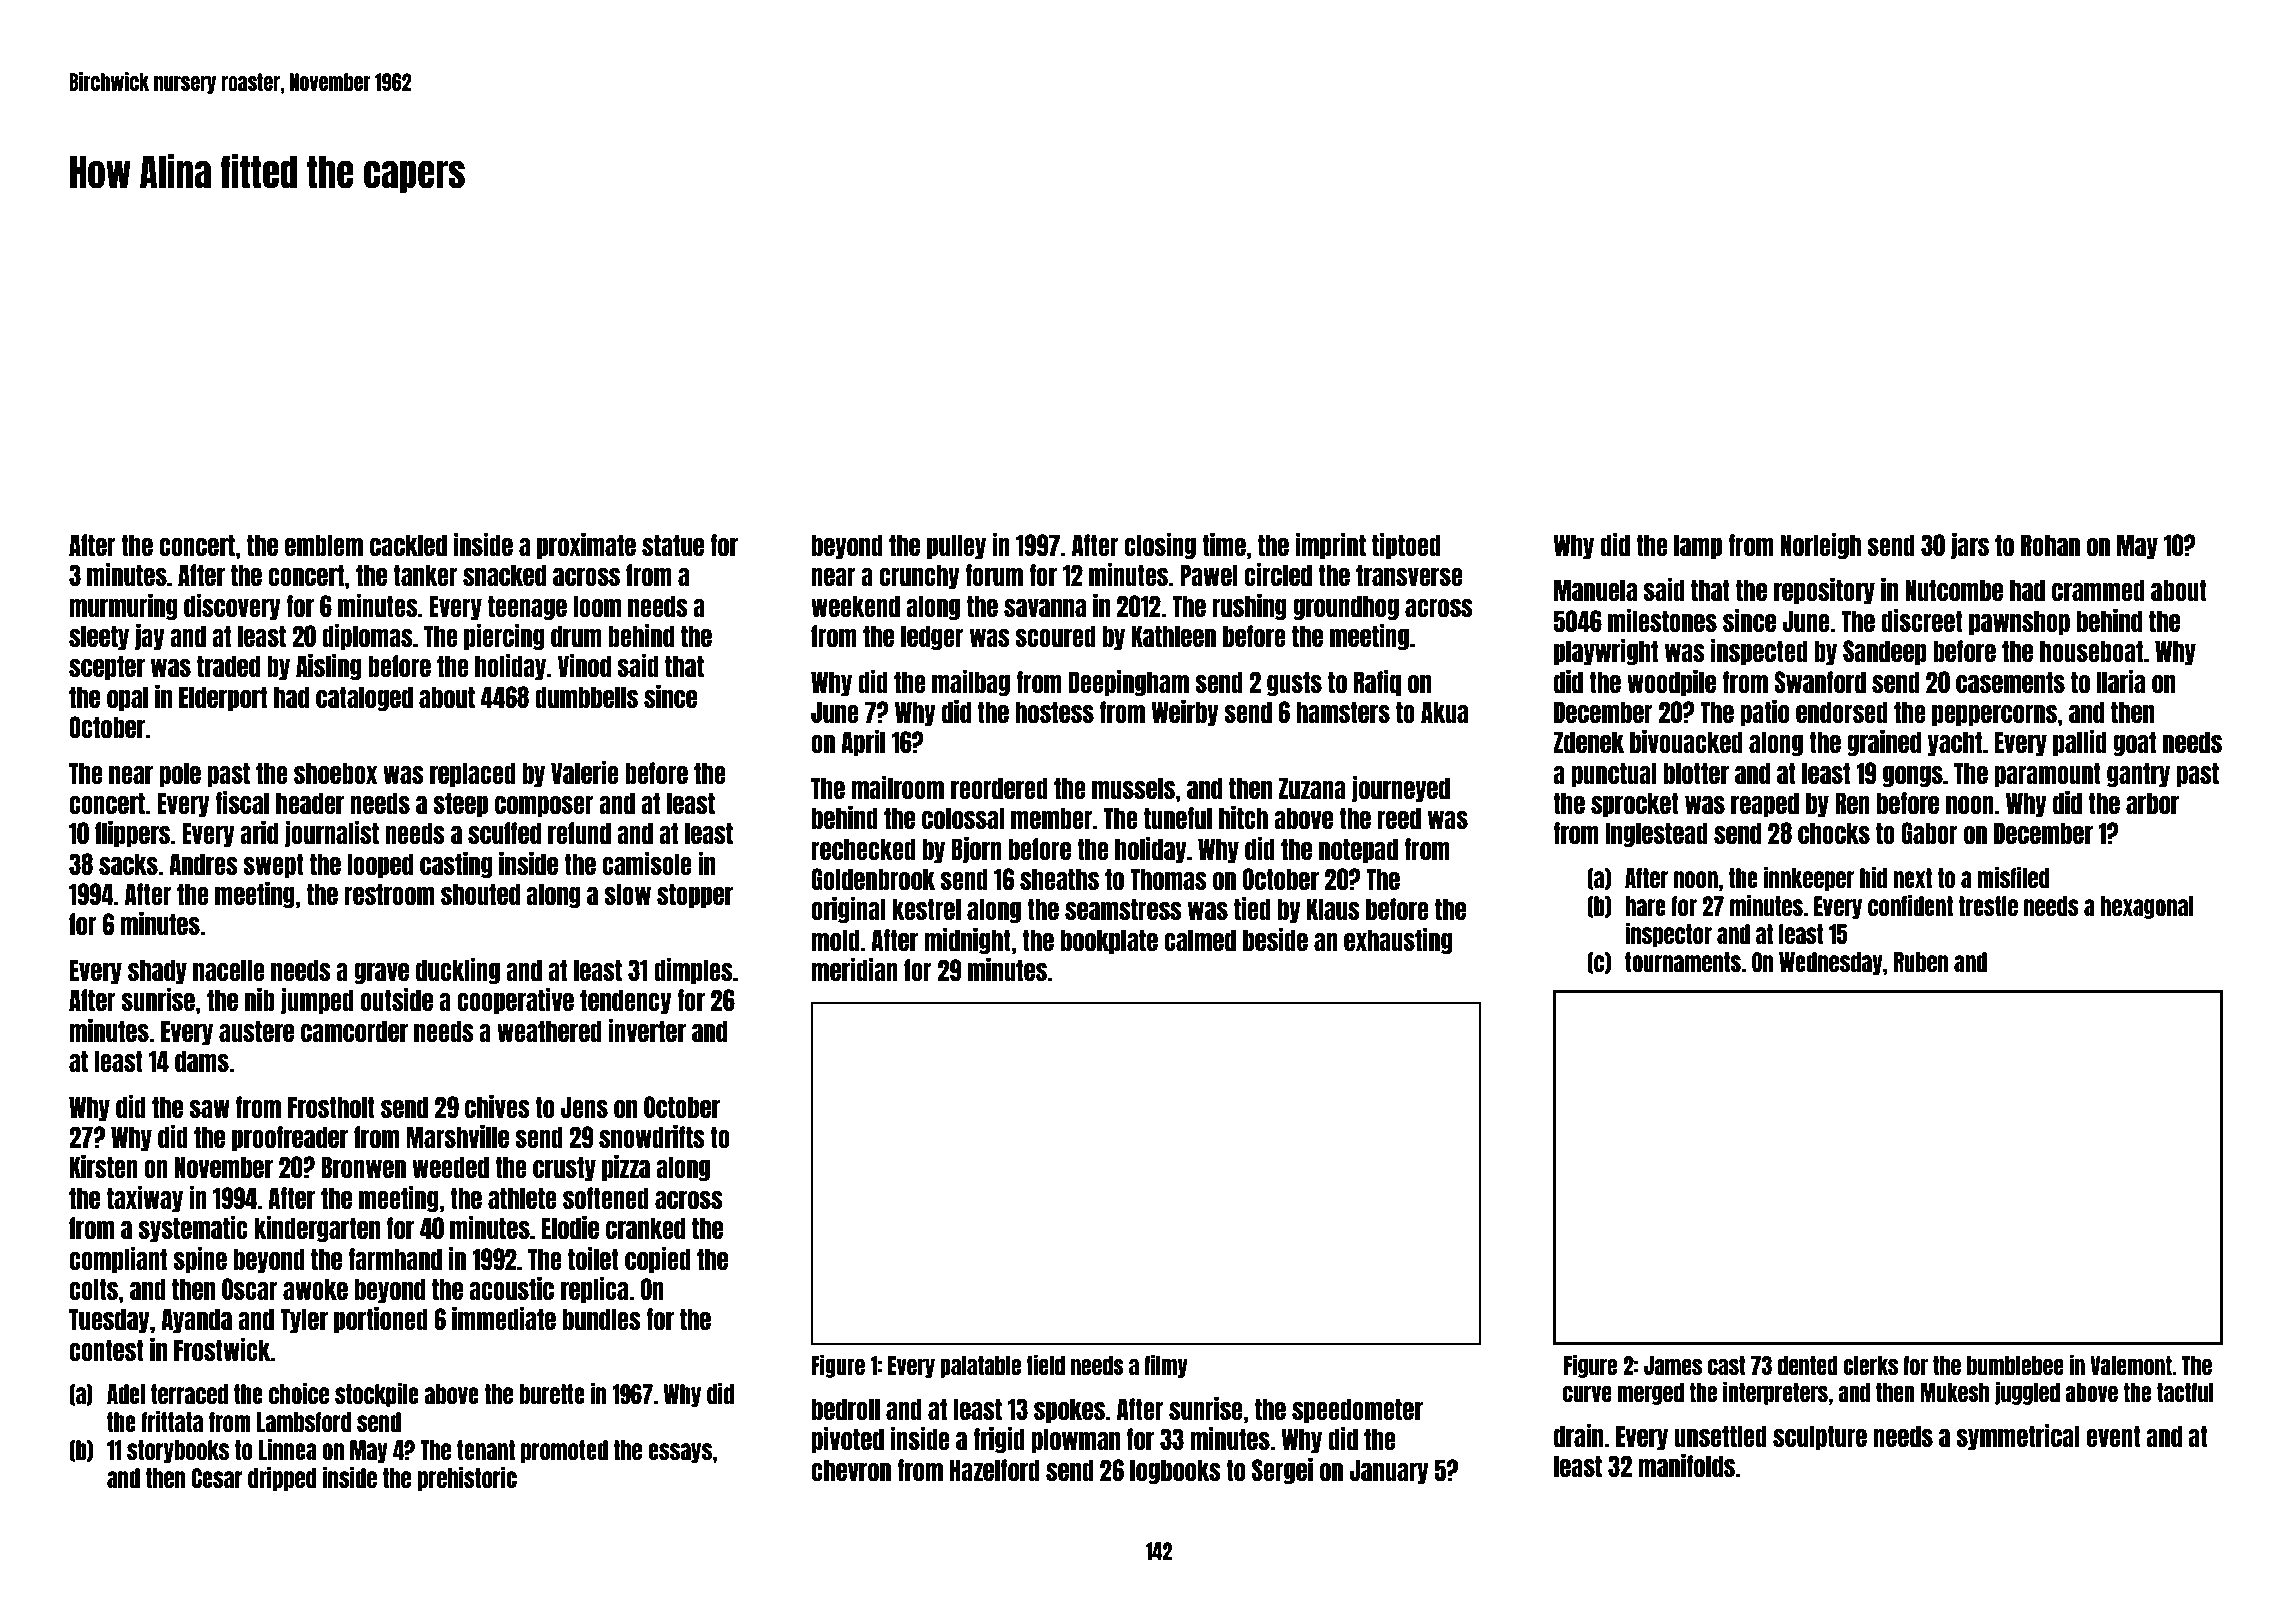  Describe the element at coordinates (2131, 1365) in the document. I see `Valemont` at that location.
